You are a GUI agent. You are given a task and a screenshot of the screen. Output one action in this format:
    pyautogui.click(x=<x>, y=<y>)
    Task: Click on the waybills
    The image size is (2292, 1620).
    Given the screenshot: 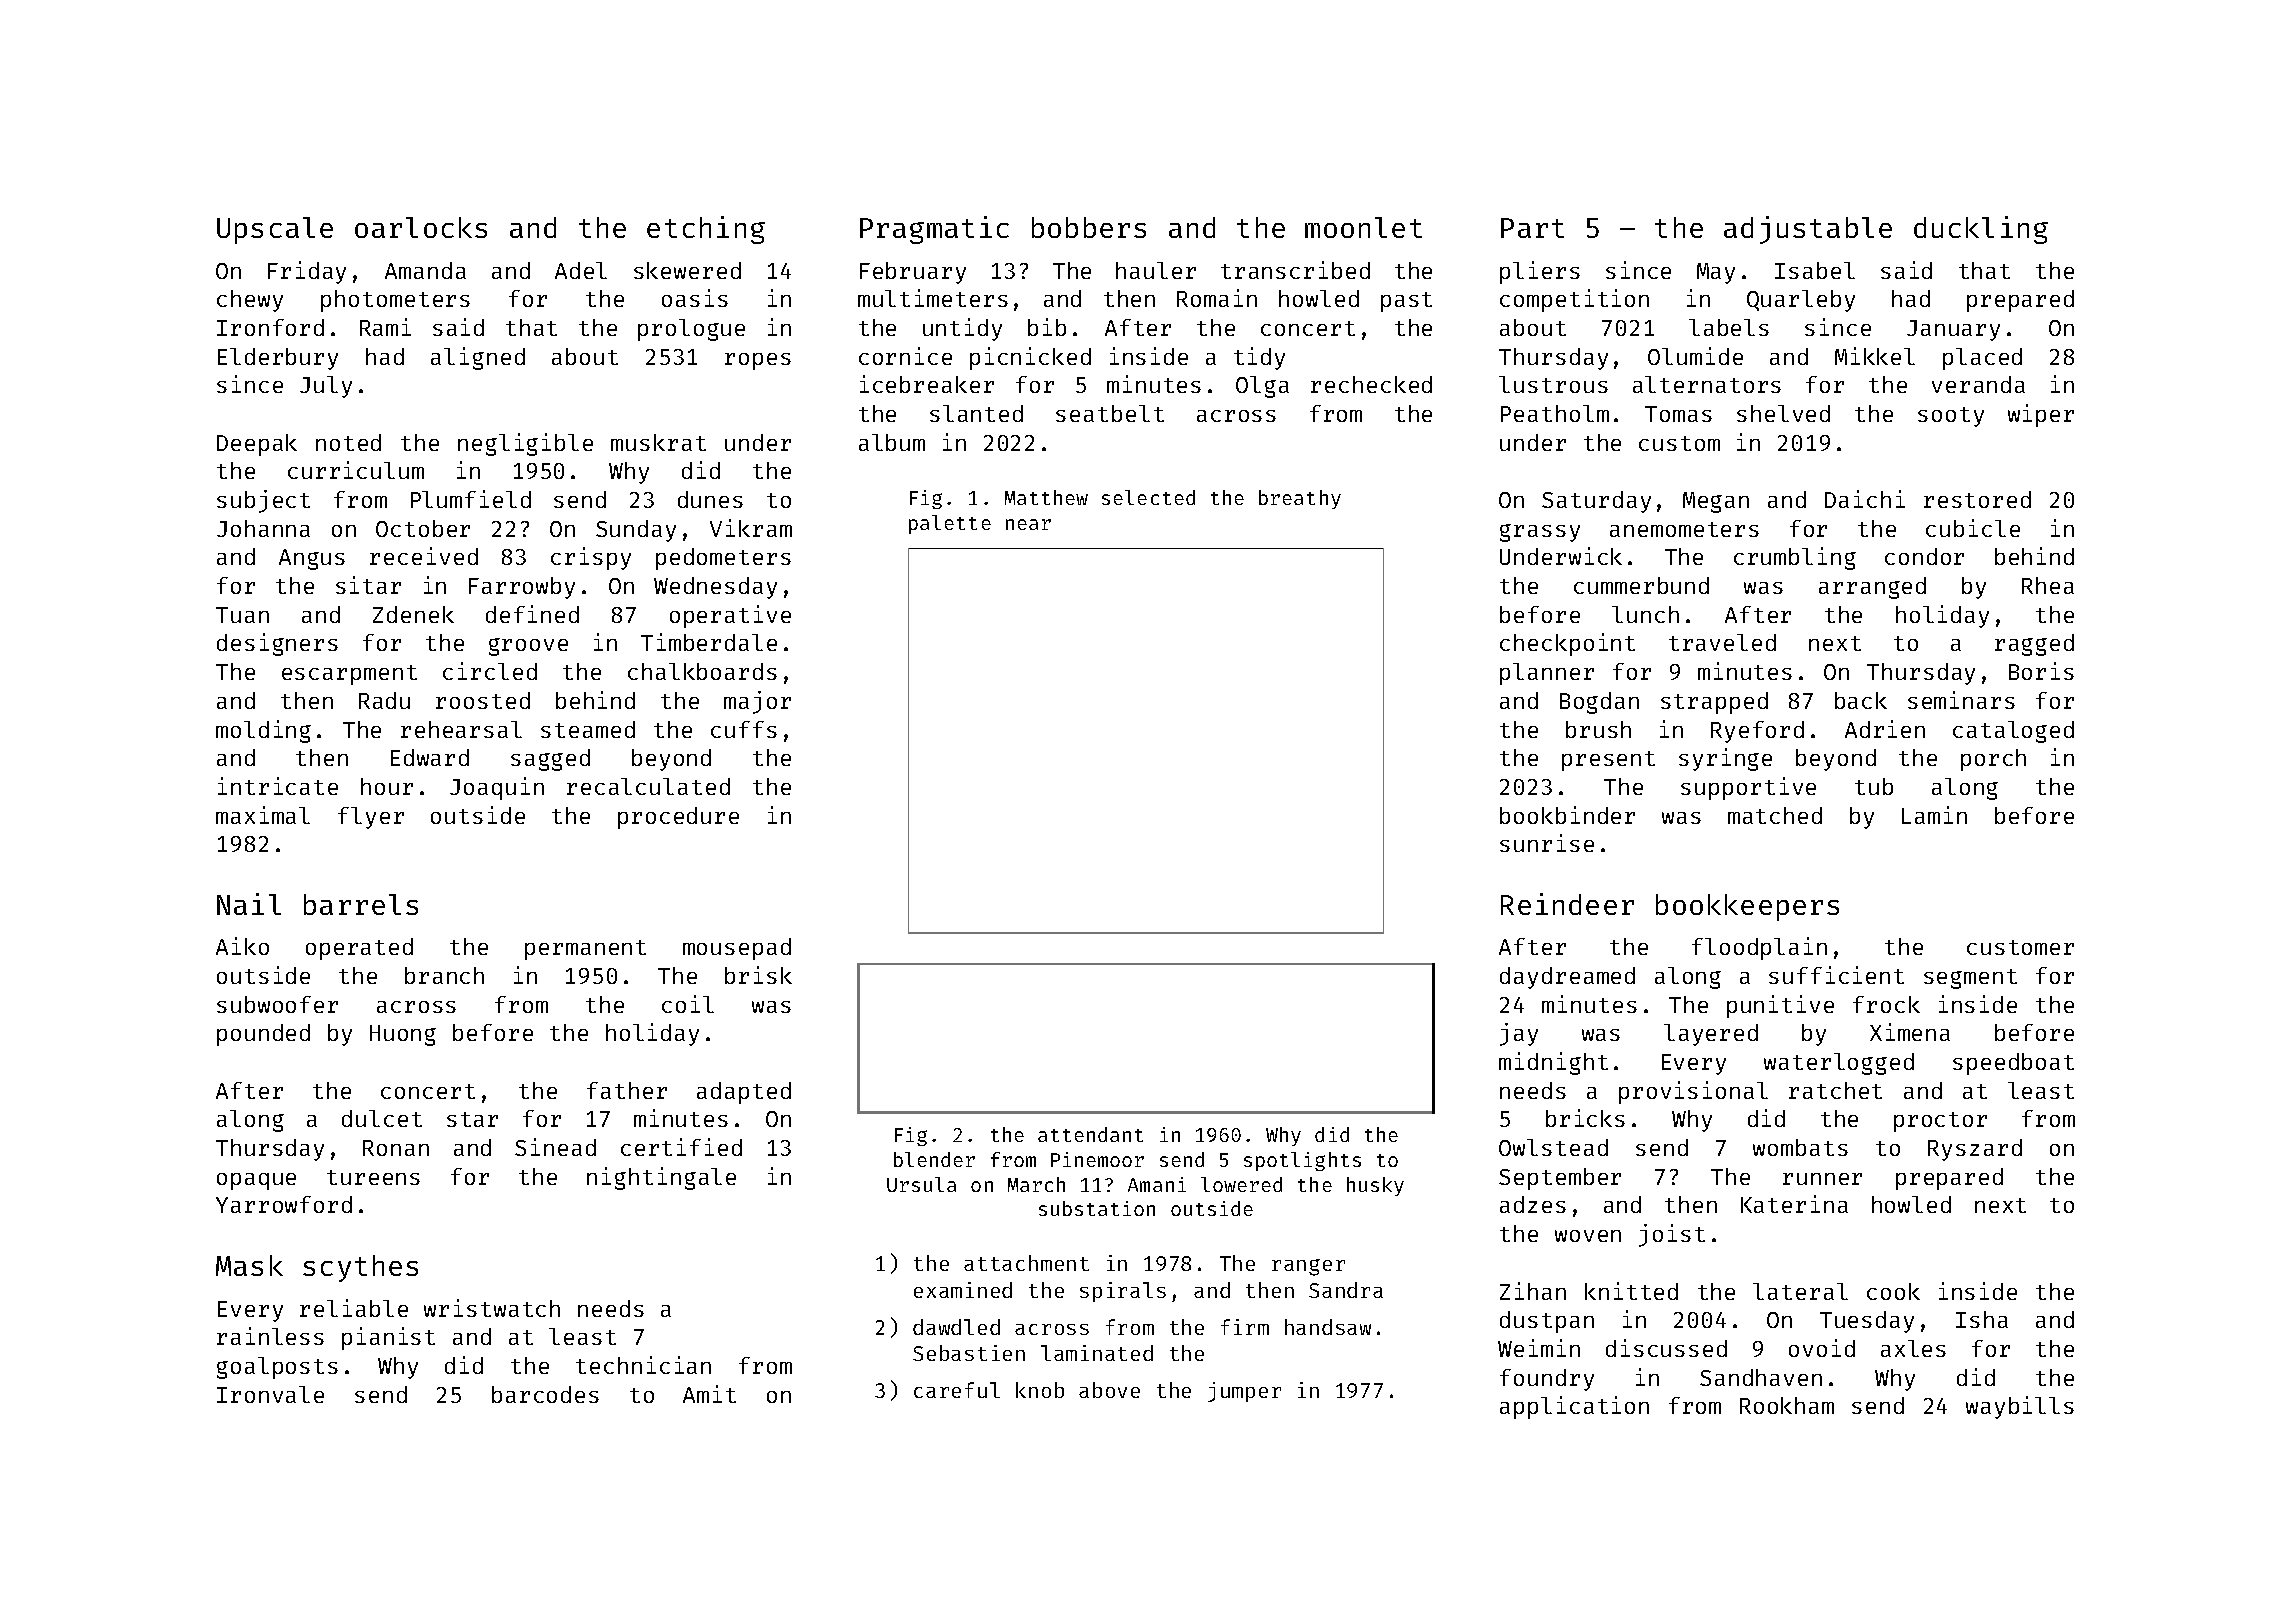 What is the action you would take?
    pyautogui.click(x=2020, y=1407)
